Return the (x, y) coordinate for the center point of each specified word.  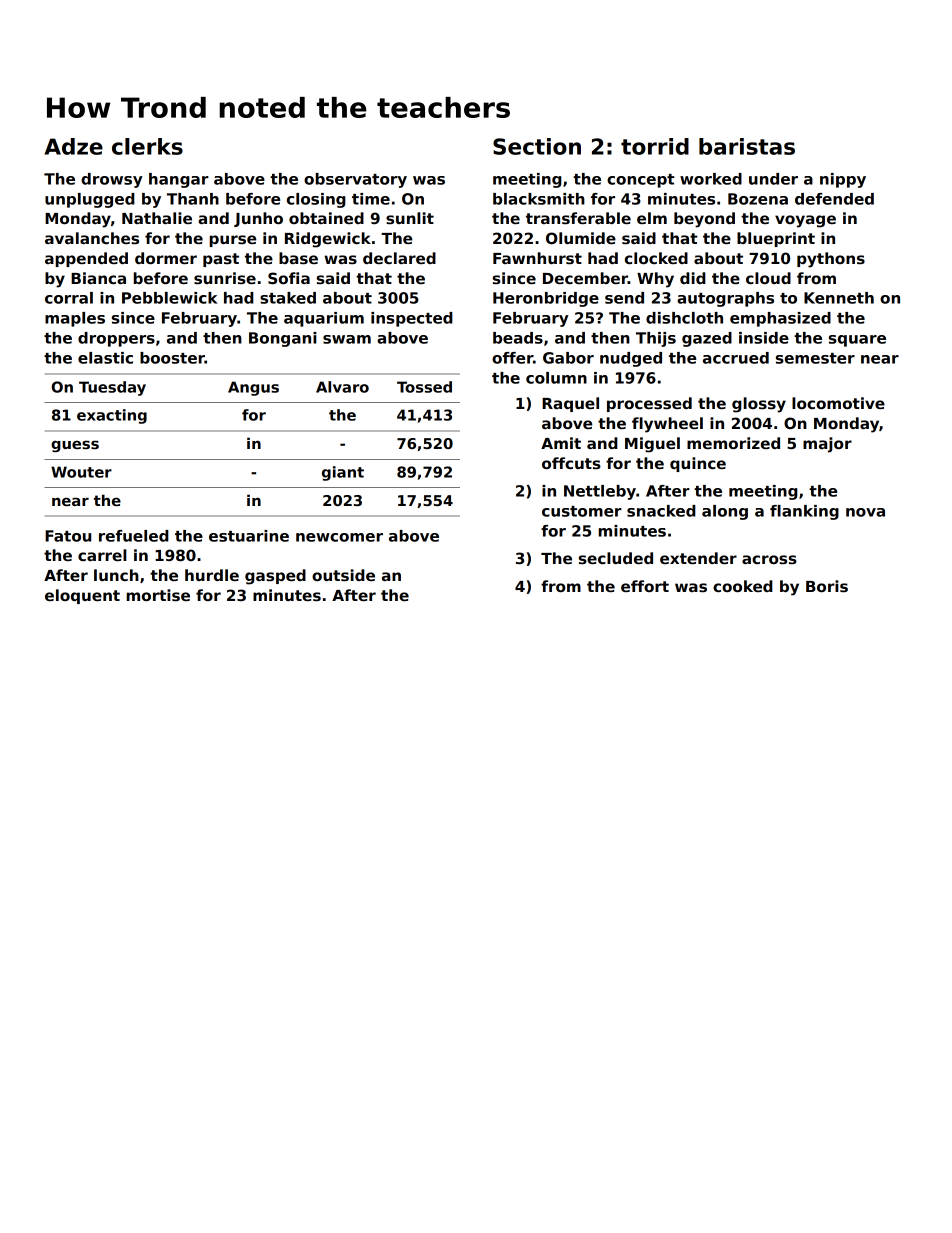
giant (343, 473)
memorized (733, 443)
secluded (616, 558)
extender (698, 558)
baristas (747, 146)
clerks (147, 146)
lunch (116, 575)
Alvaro (342, 387)
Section (537, 146)
